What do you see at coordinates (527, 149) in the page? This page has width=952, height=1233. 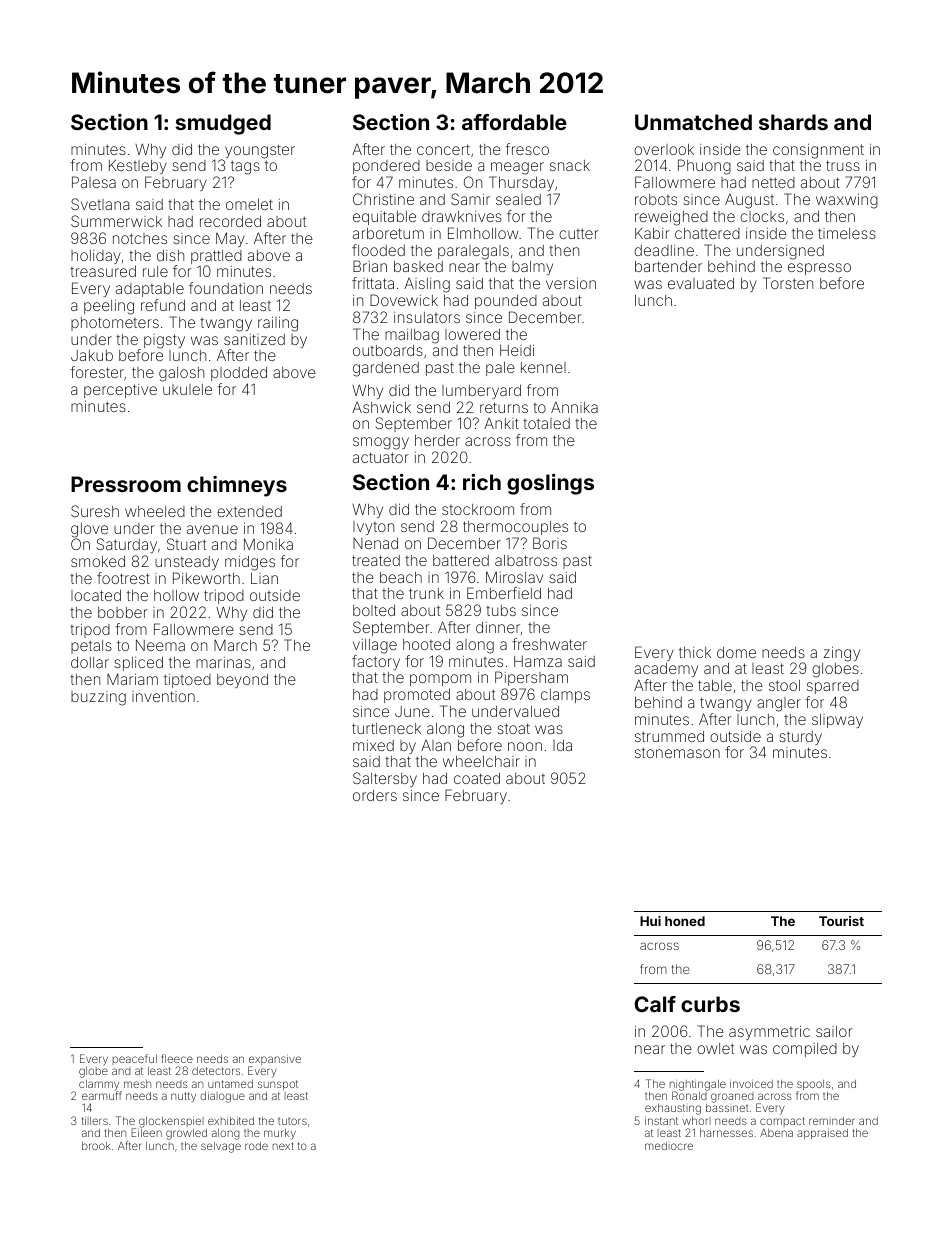 I see `fresco` at bounding box center [527, 149].
